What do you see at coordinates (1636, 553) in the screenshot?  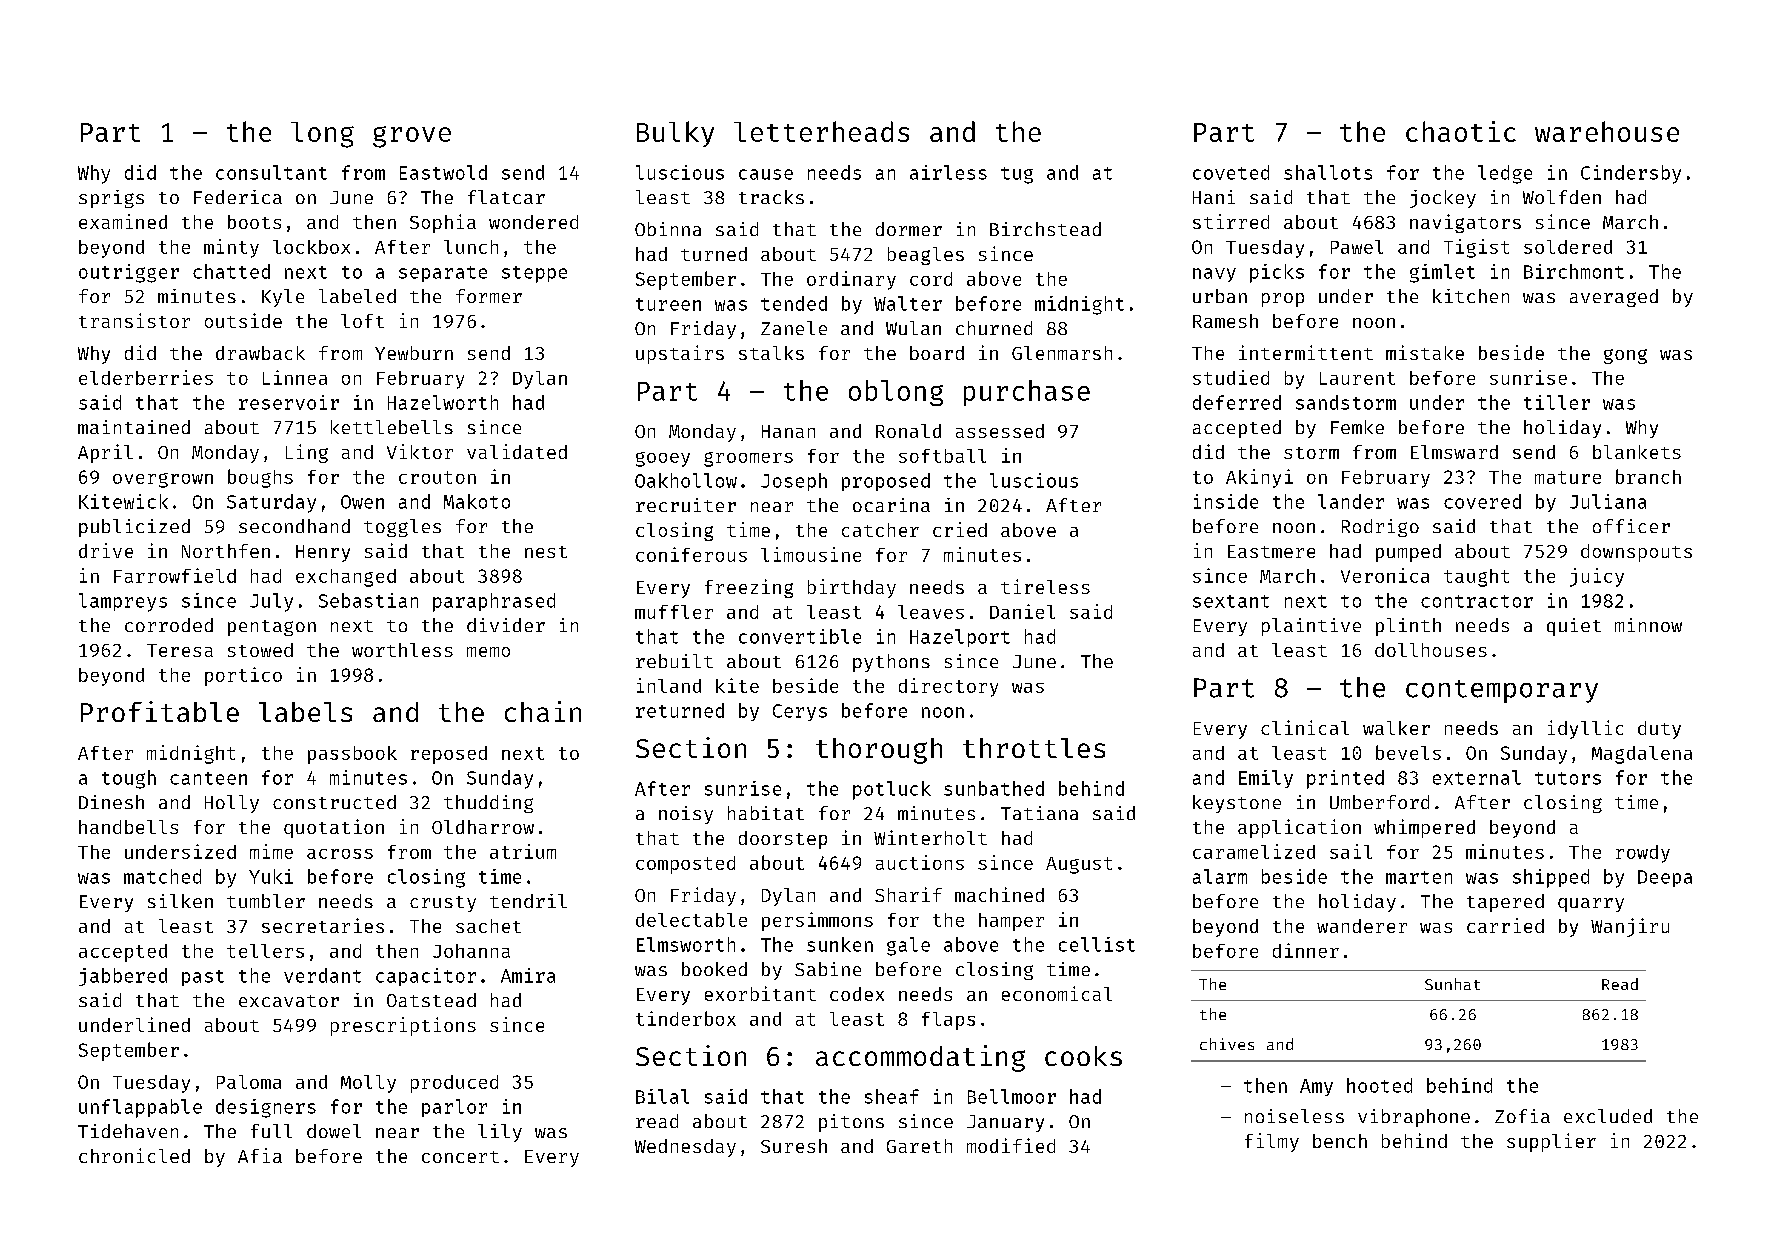 I see `downspouts` at bounding box center [1636, 553].
